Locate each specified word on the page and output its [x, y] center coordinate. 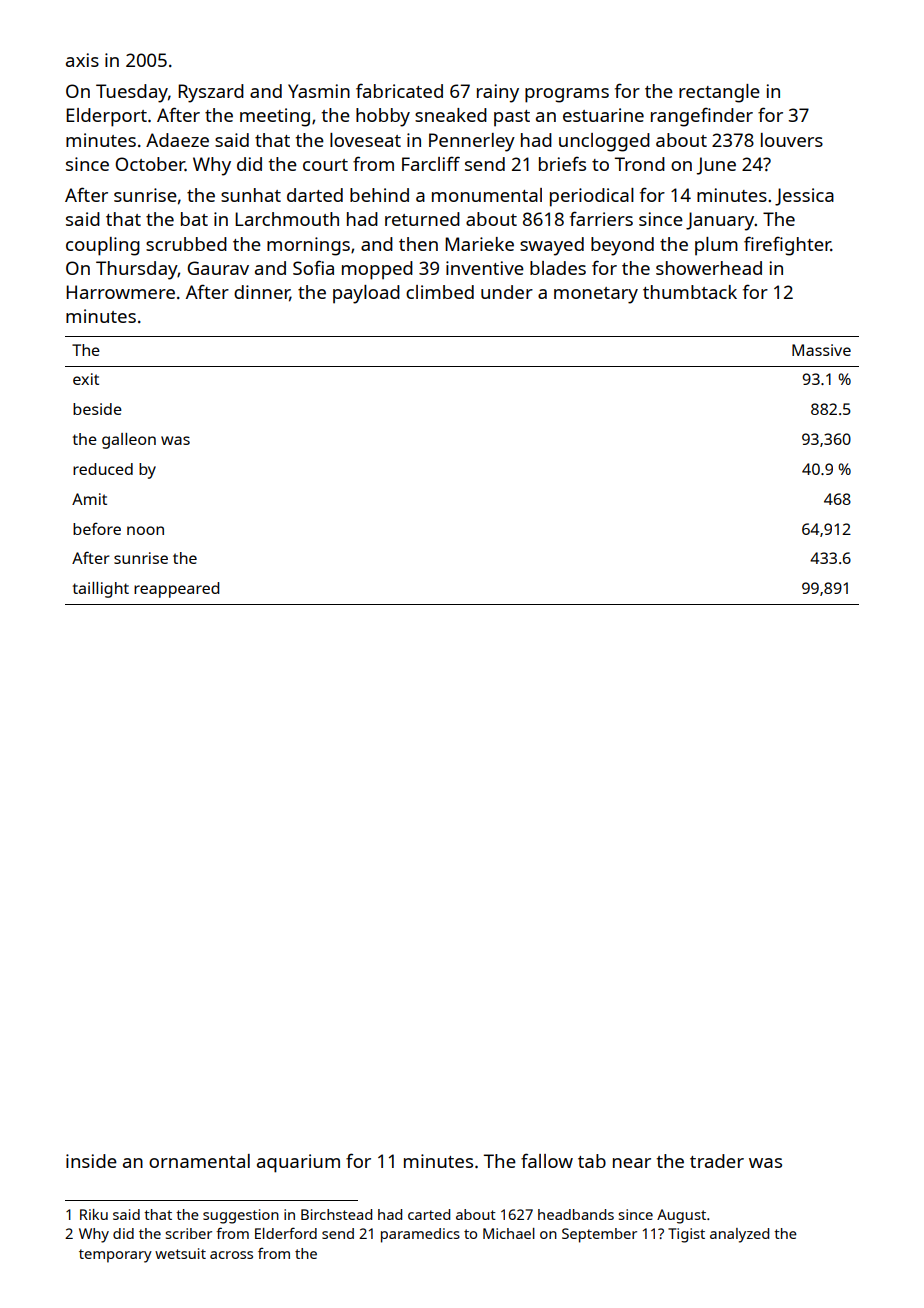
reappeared [176, 590]
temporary [115, 1256]
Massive [821, 350]
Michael [509, 1233]
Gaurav [218, 268]
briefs [562, 163]
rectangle [719, 93]
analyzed [739, 1235]
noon [145, 530]
